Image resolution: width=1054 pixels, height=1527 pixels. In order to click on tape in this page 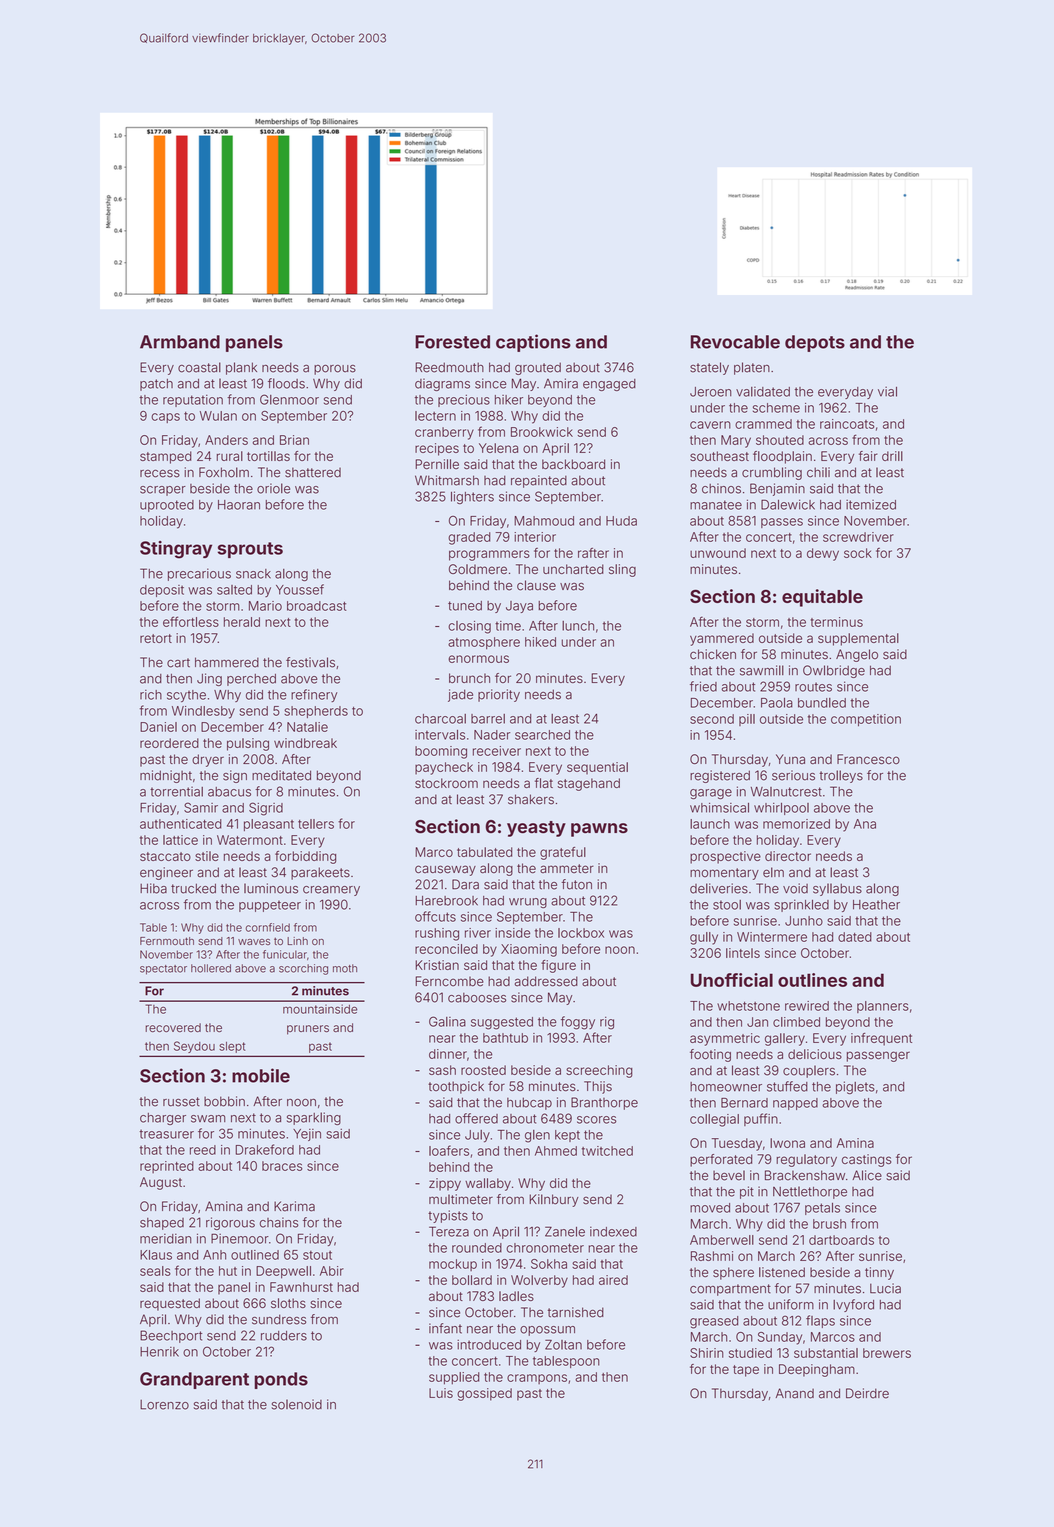, I will do `click(746, 1371)`.
